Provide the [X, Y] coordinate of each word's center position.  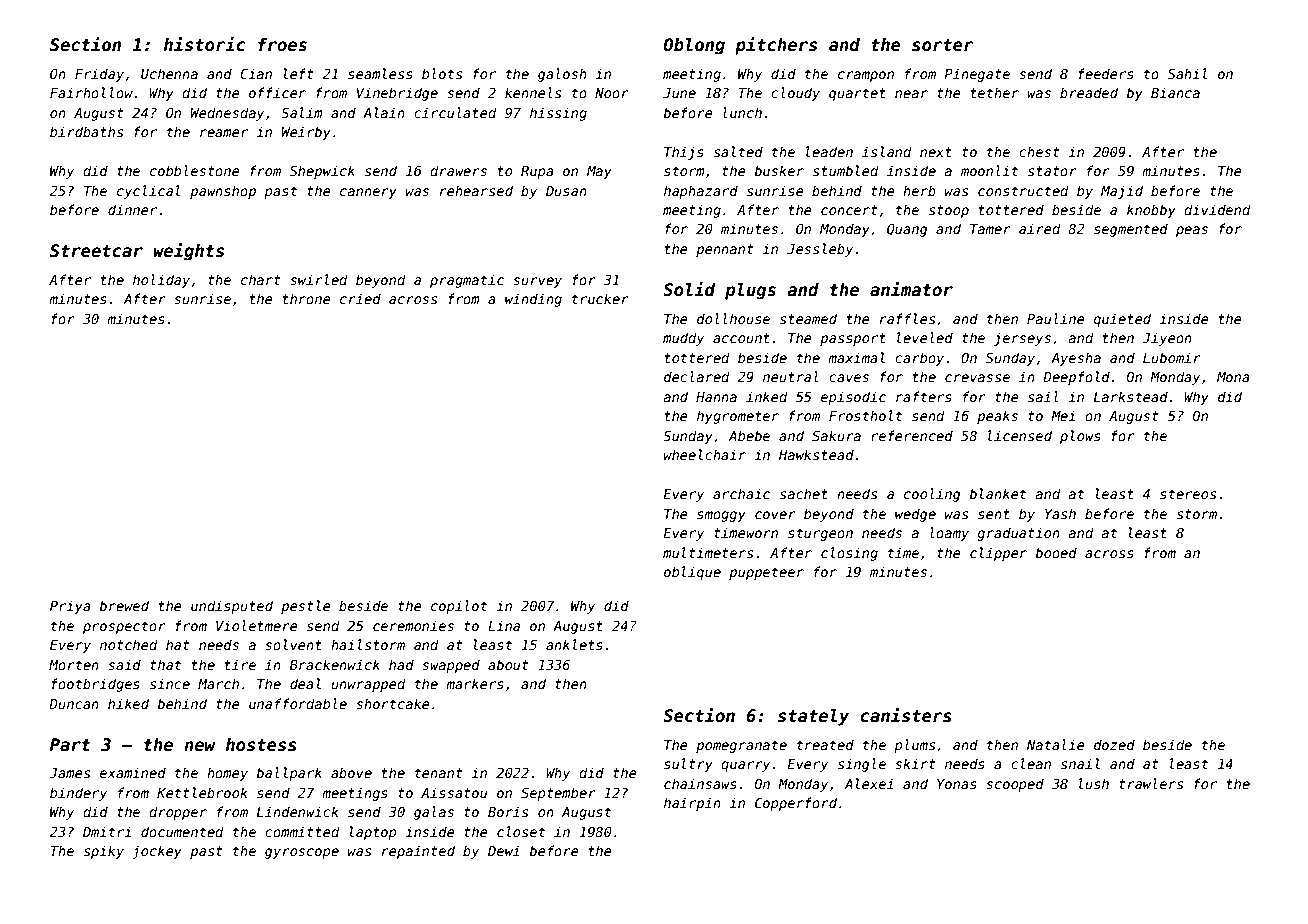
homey [227, 774]
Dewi [504, 850]
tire [240, 664]
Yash [1060, 513]
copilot [459, 607]
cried [360, 298]
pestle [306, 607]
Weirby [306, 133]
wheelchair [705, 454]
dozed [1114, 744]
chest [1039, 151]
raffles [907, 318]
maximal [856, 357]
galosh [562, 75]
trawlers [1151, 783]
